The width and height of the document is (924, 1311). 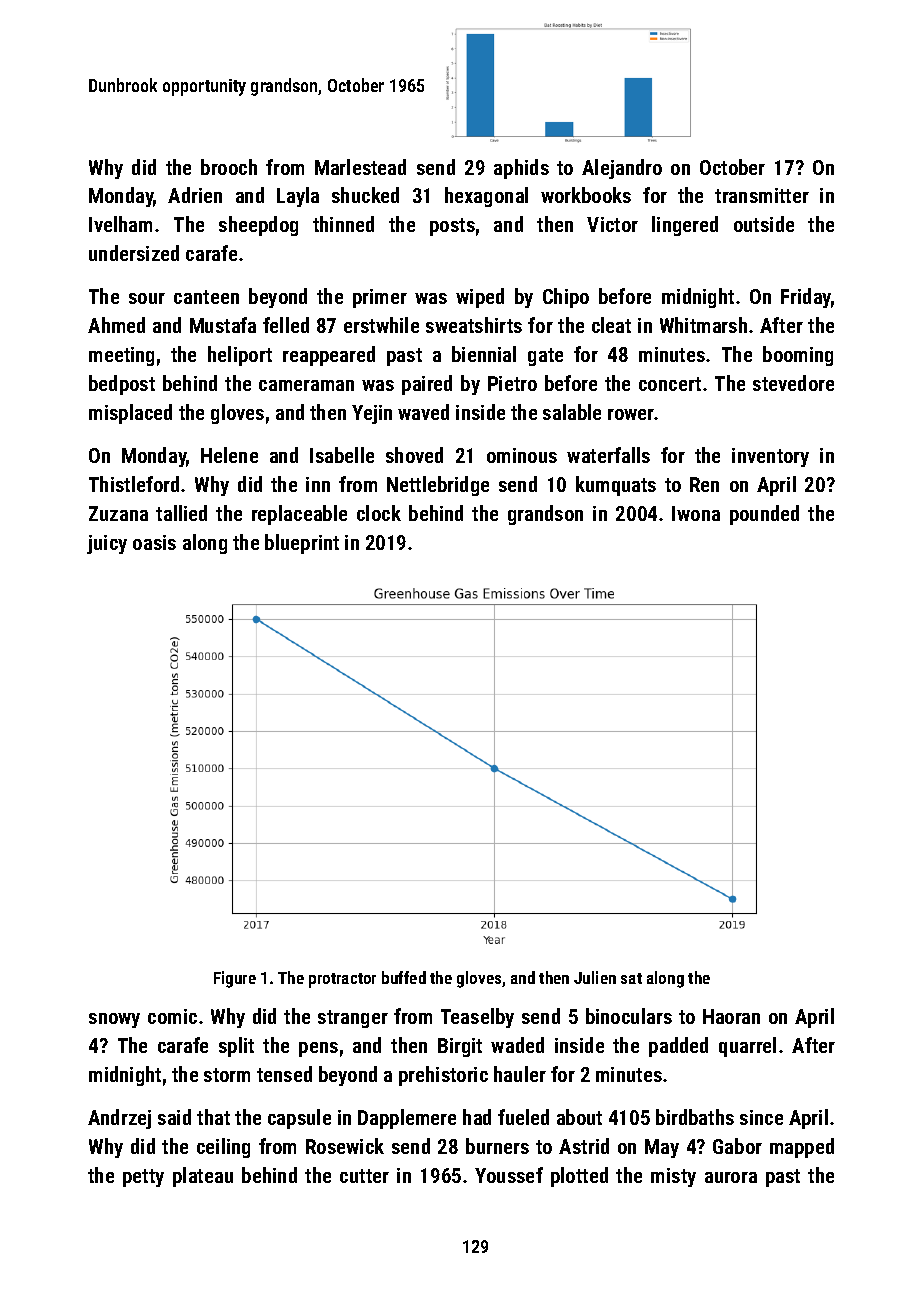 What do you see at coordinates (223, 1148) in the document?
I see `ceiling` at bounding box center [223, 1148].
